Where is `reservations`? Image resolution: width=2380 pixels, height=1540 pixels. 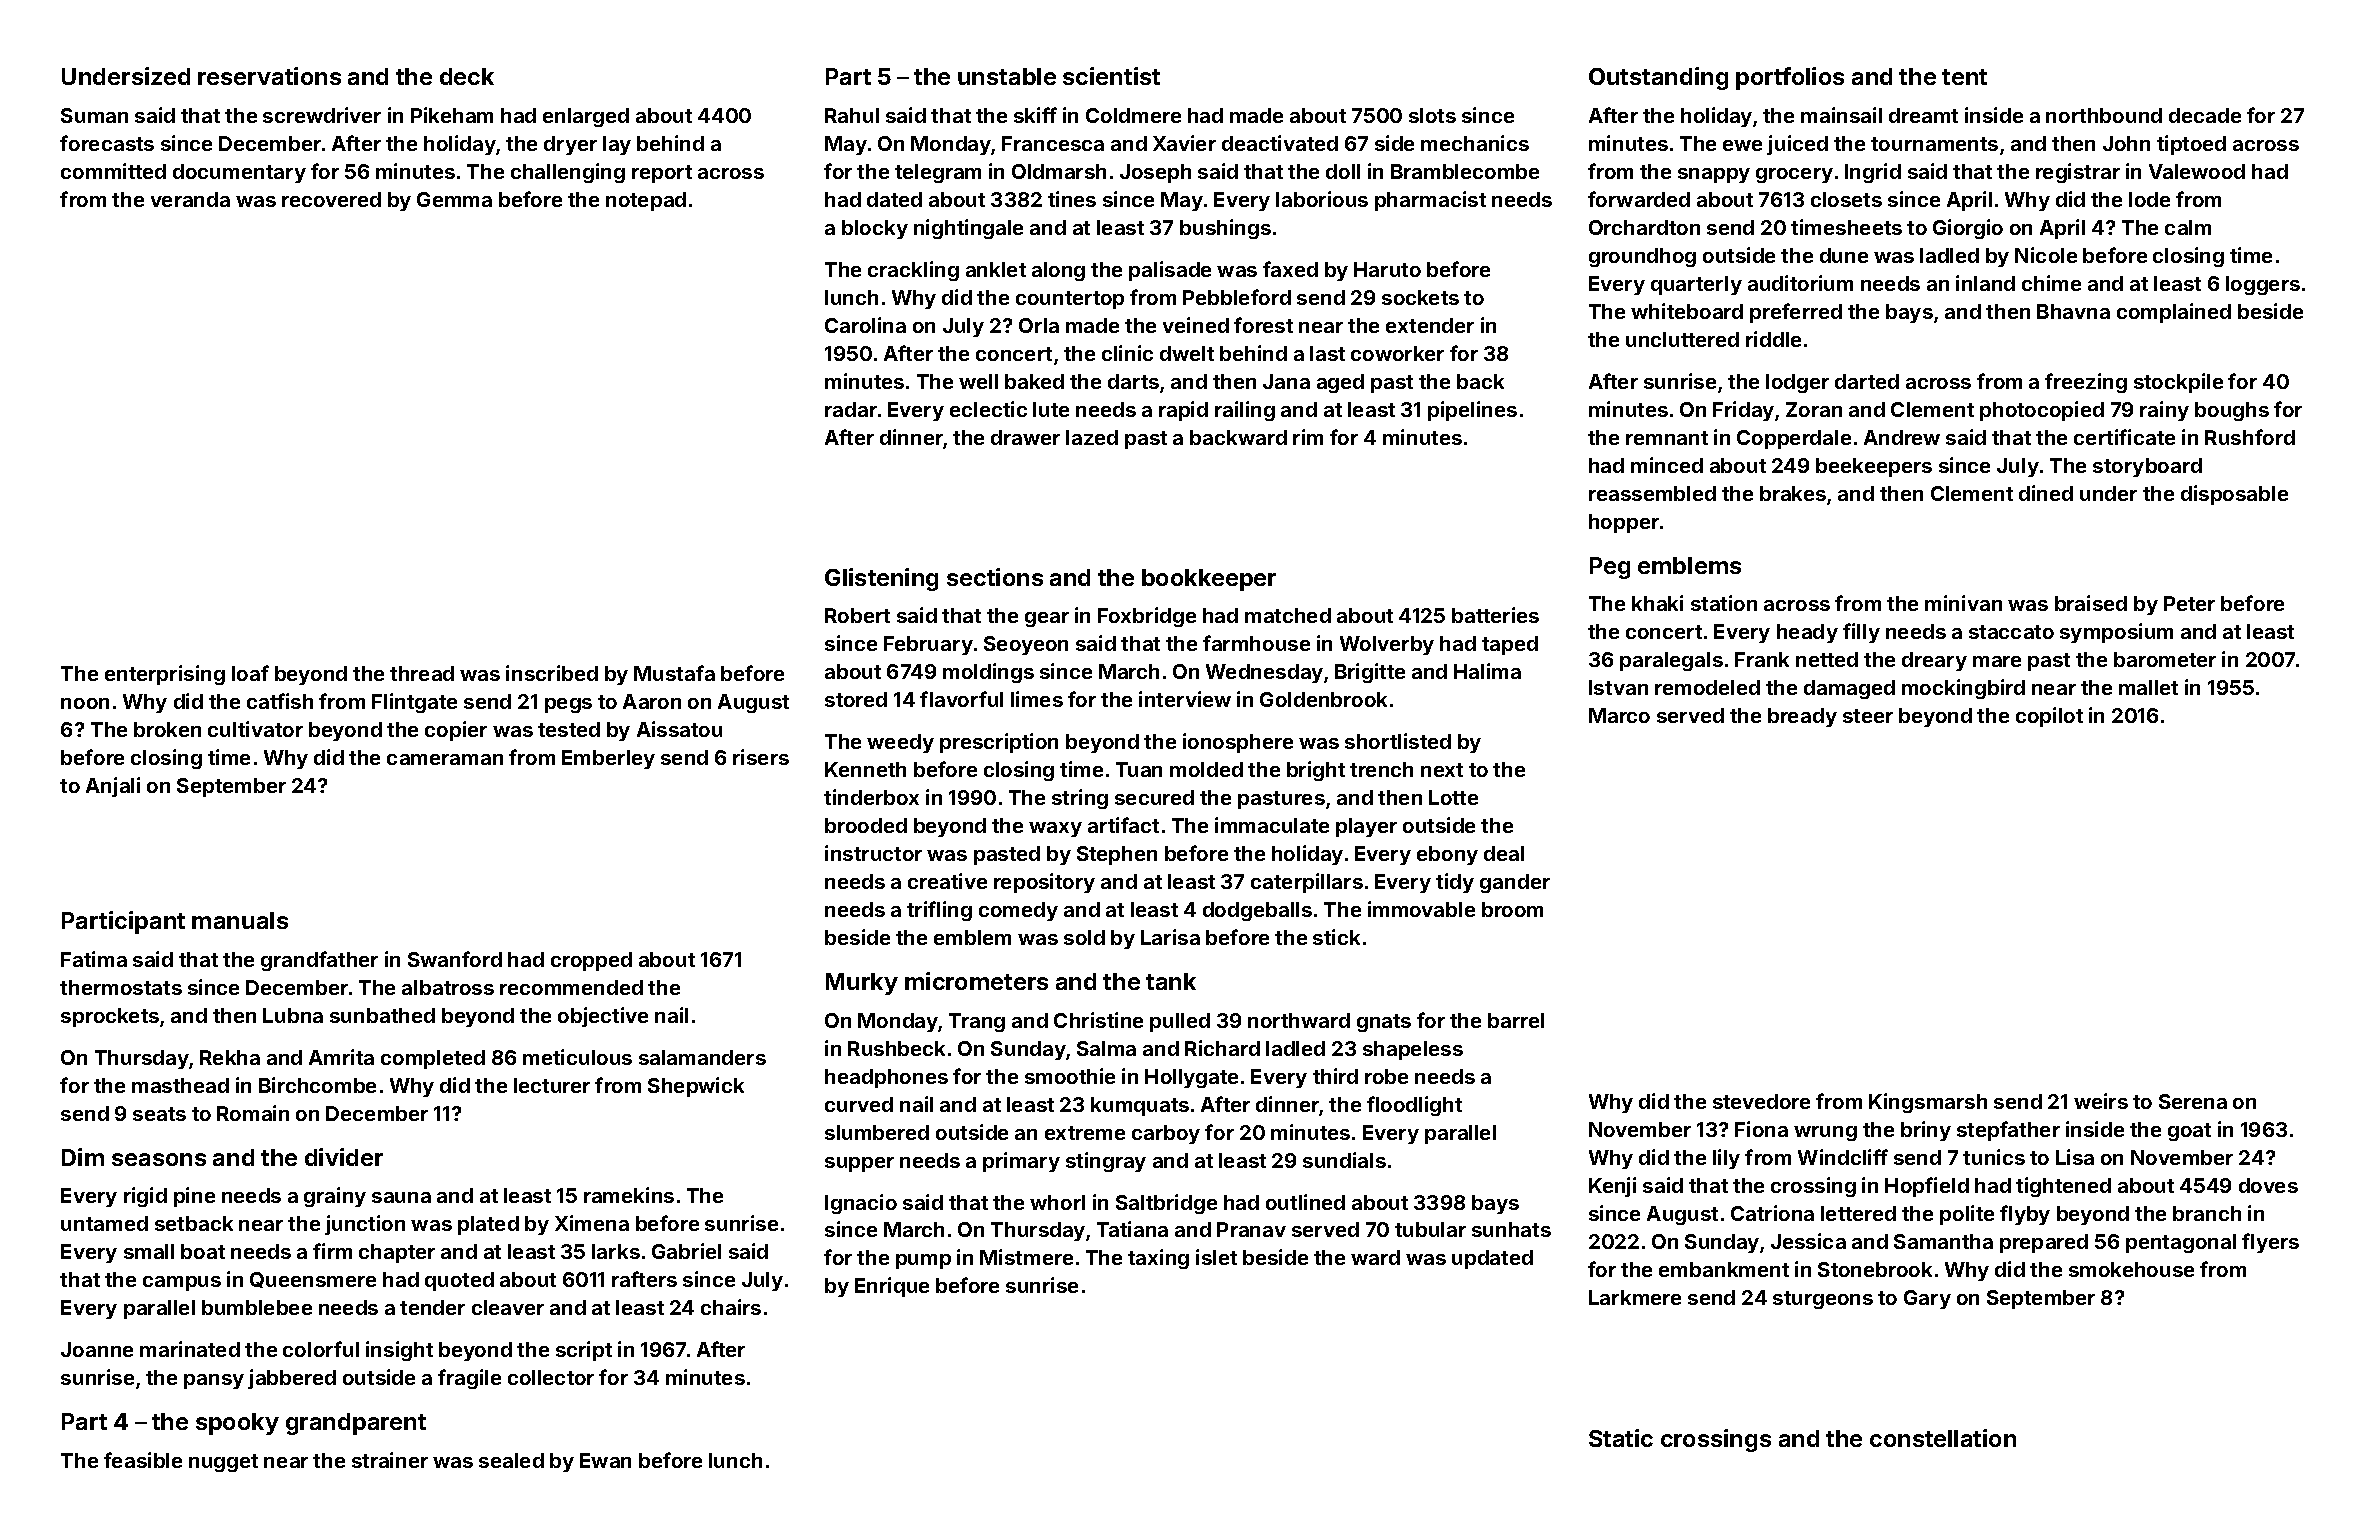 reservations is located at coordinates (269, 76).
